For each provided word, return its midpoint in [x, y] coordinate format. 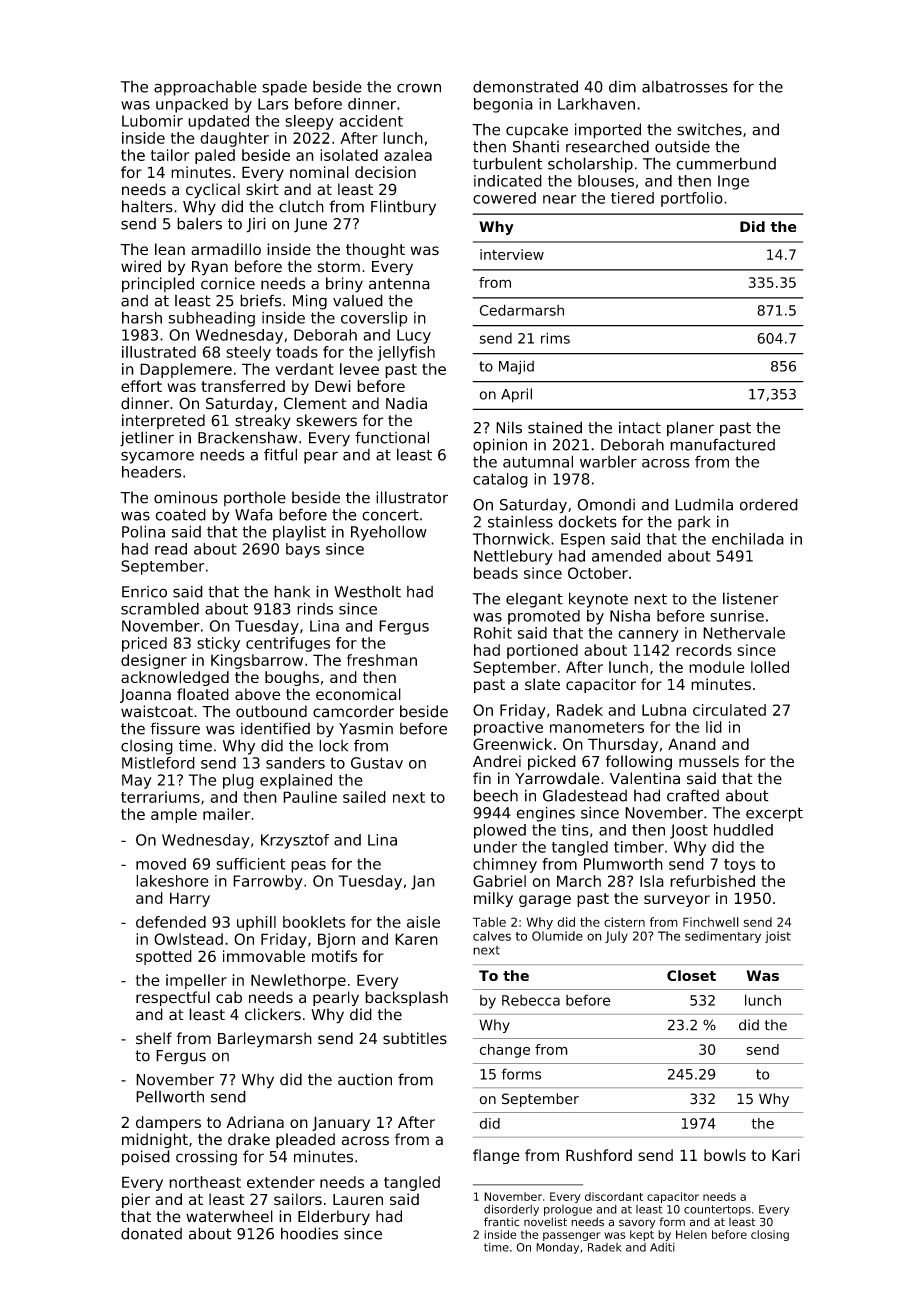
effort [141, 386]
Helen [691, 1234]
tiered [632, 198]
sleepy [309, 122]
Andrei [497, 761]
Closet [691, 975]
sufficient [250, 864]
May [137, 781]
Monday [557, 1248]
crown [419, 88]
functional [392, 437]
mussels [709, 761]
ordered [769, 504]
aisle [423, 922]
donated [151, 1233]
